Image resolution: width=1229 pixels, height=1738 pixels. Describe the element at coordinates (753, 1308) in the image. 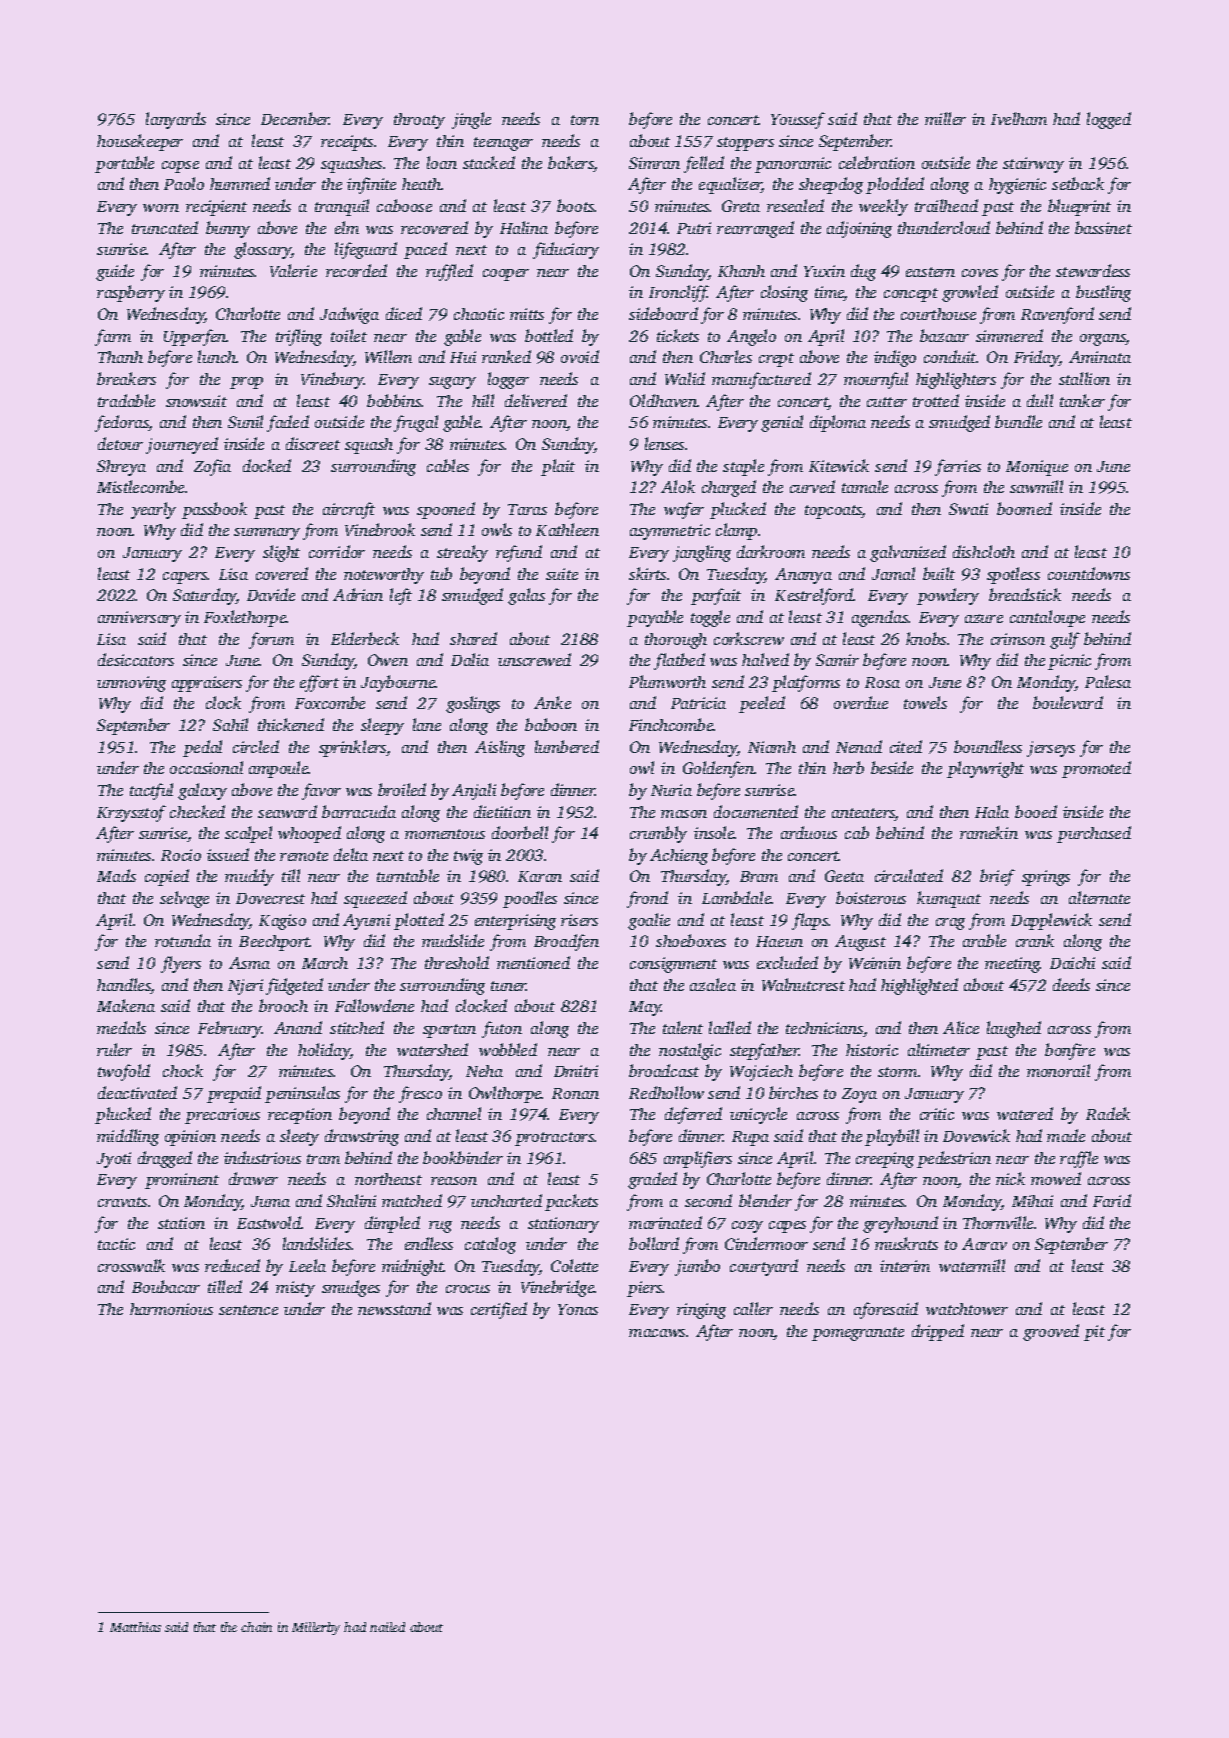

I see `caller` at that location.
